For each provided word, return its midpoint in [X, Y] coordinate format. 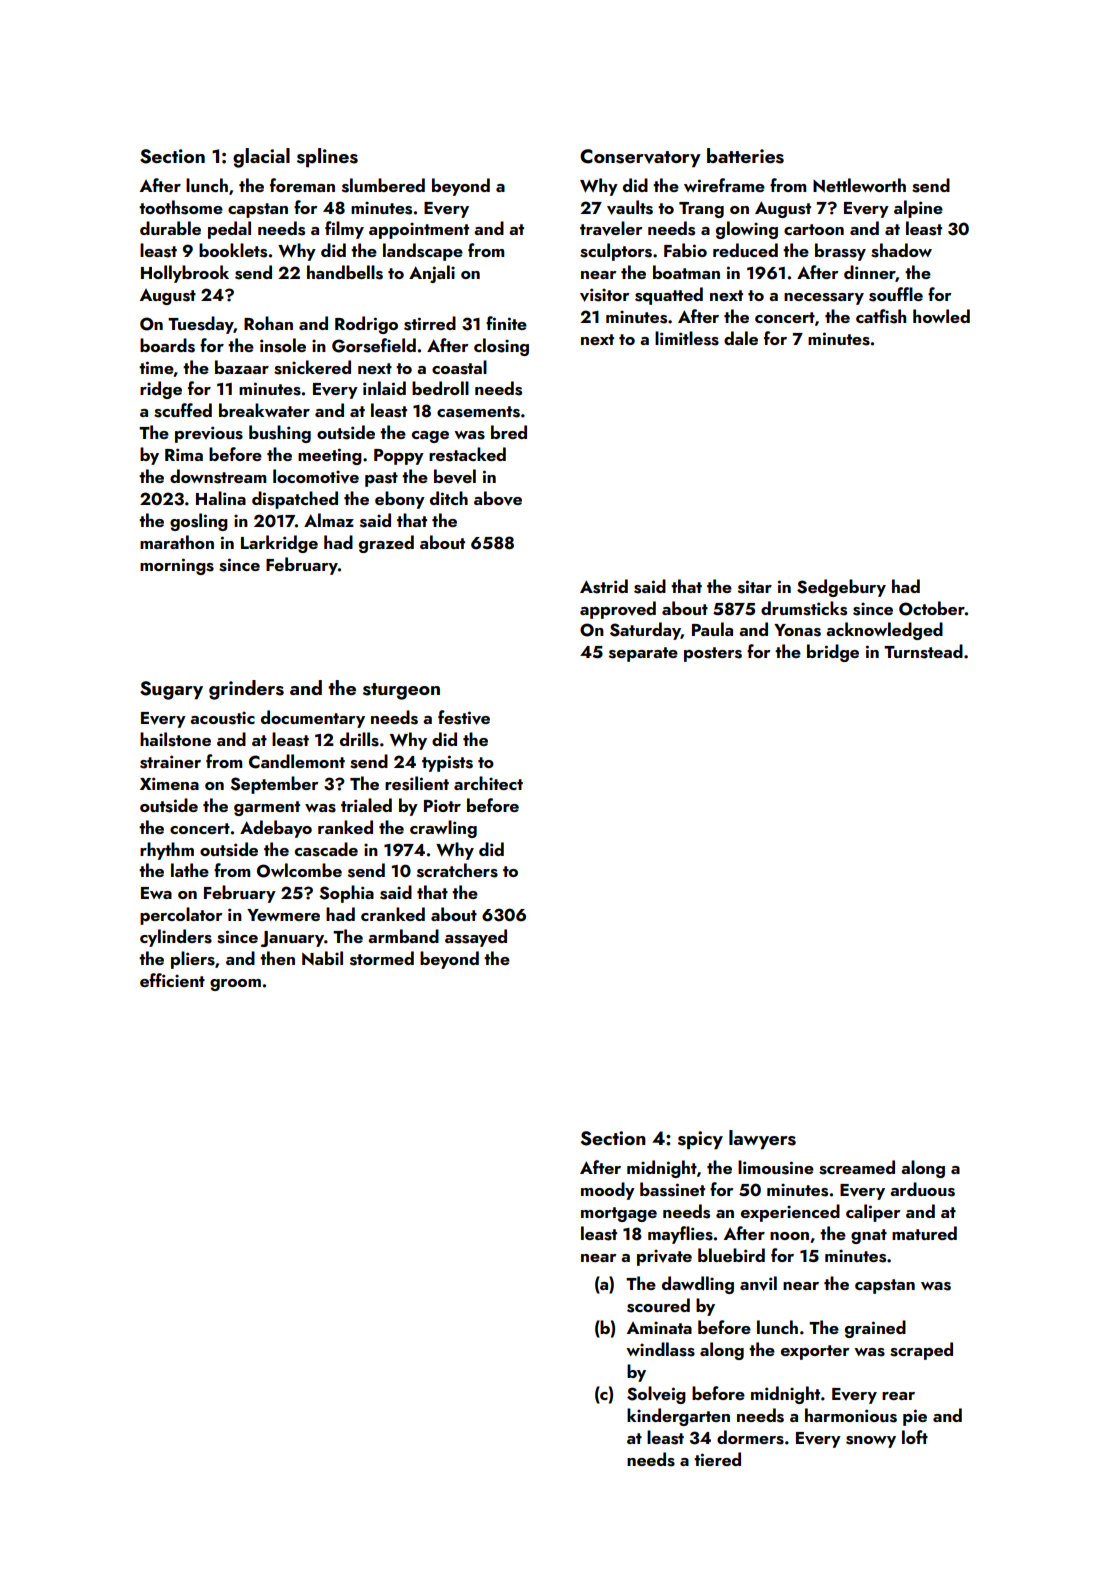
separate [643, 654]
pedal [229, 230]
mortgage [619, 1214]
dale [741, 338]
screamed [857, 1167]
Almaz [329, 520]
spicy [700, 1140]
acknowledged [884, 631]
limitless [687, 338]
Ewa [156, 893]
